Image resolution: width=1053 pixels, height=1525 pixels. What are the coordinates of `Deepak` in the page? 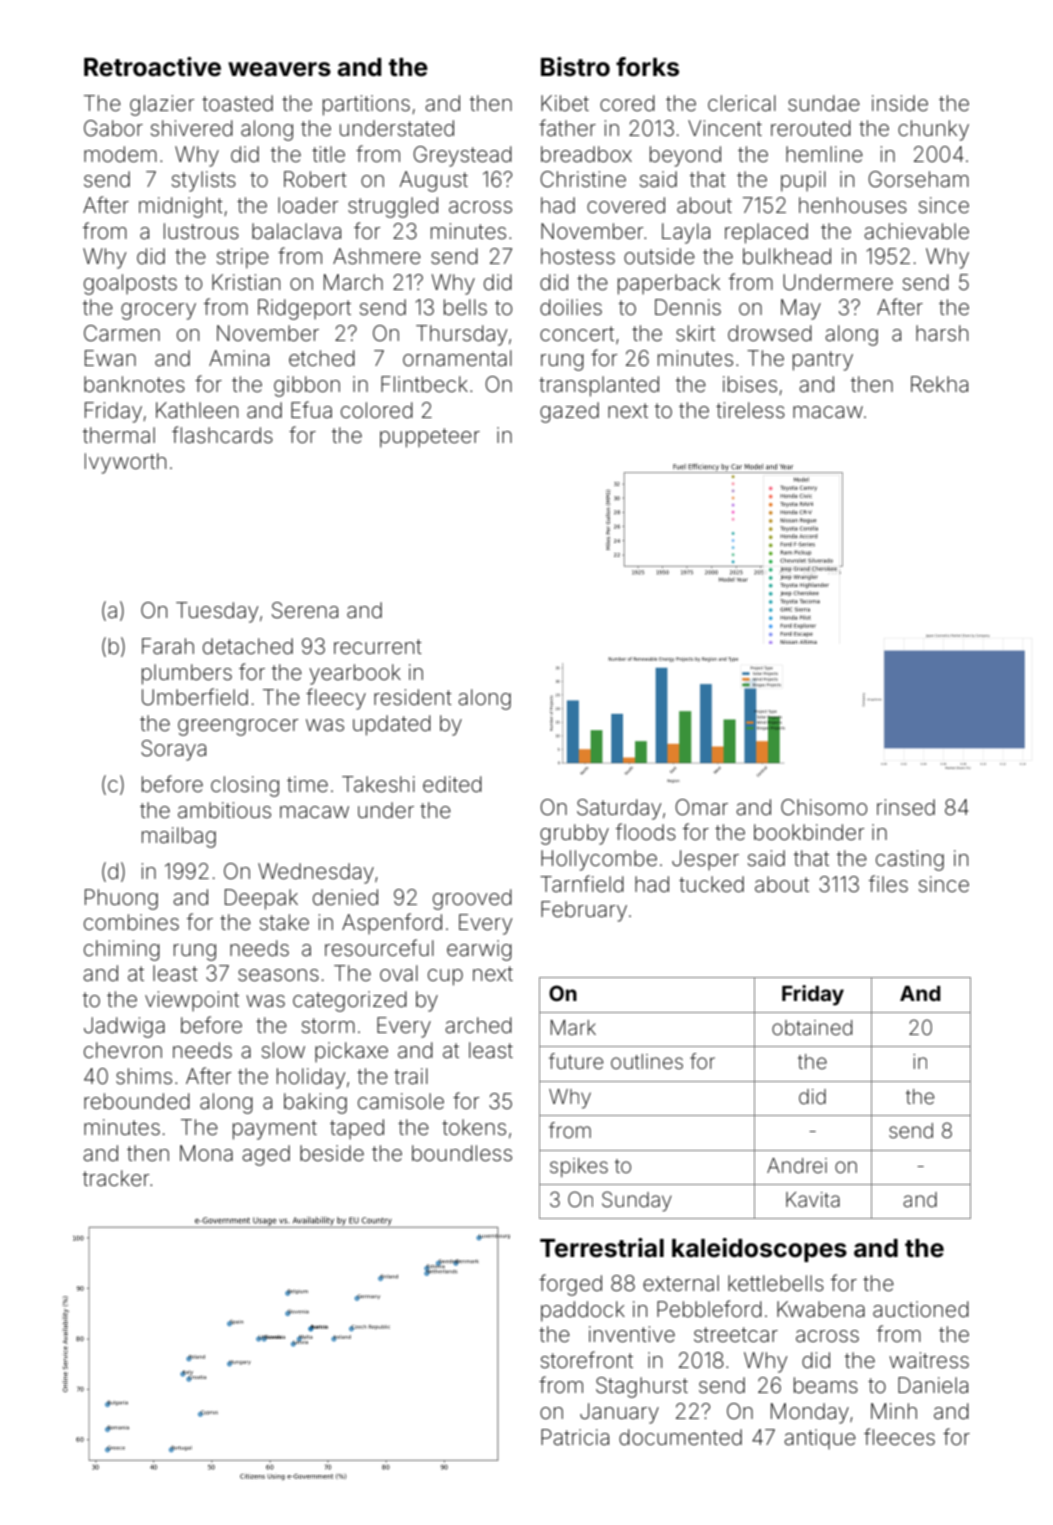 It's located at (261, 899).
